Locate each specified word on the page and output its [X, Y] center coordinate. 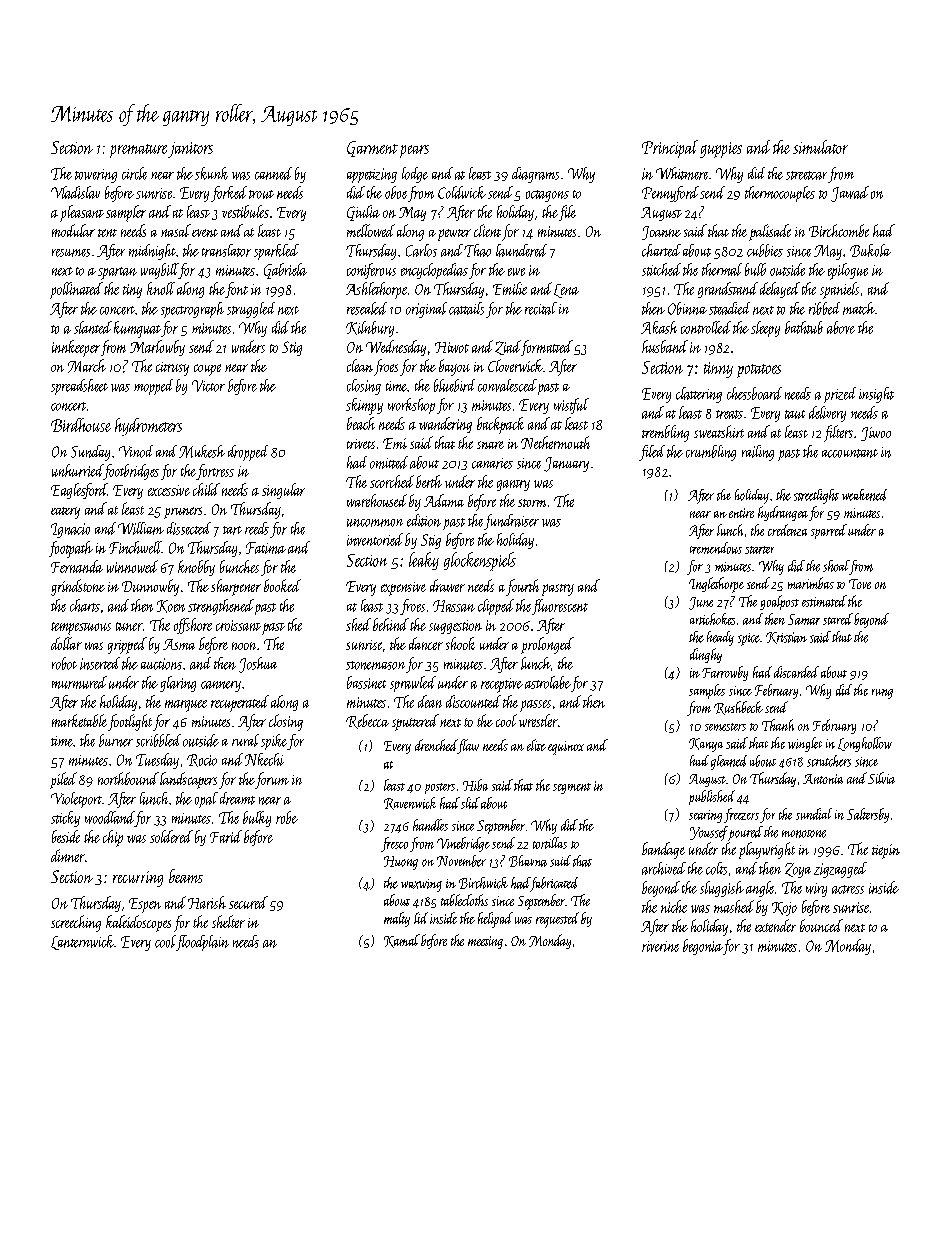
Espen [145, 905]
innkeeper [76, 348]
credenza [787, 530]
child [206, 489]
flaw [468, 746]
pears [414, 151]
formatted [547, 348]
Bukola [870, 250]
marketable [79, 720]
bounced [821, 925]
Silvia [881, 778]
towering [96, 176]
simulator [820, 147]
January [566, 464]
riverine [660, 946]
